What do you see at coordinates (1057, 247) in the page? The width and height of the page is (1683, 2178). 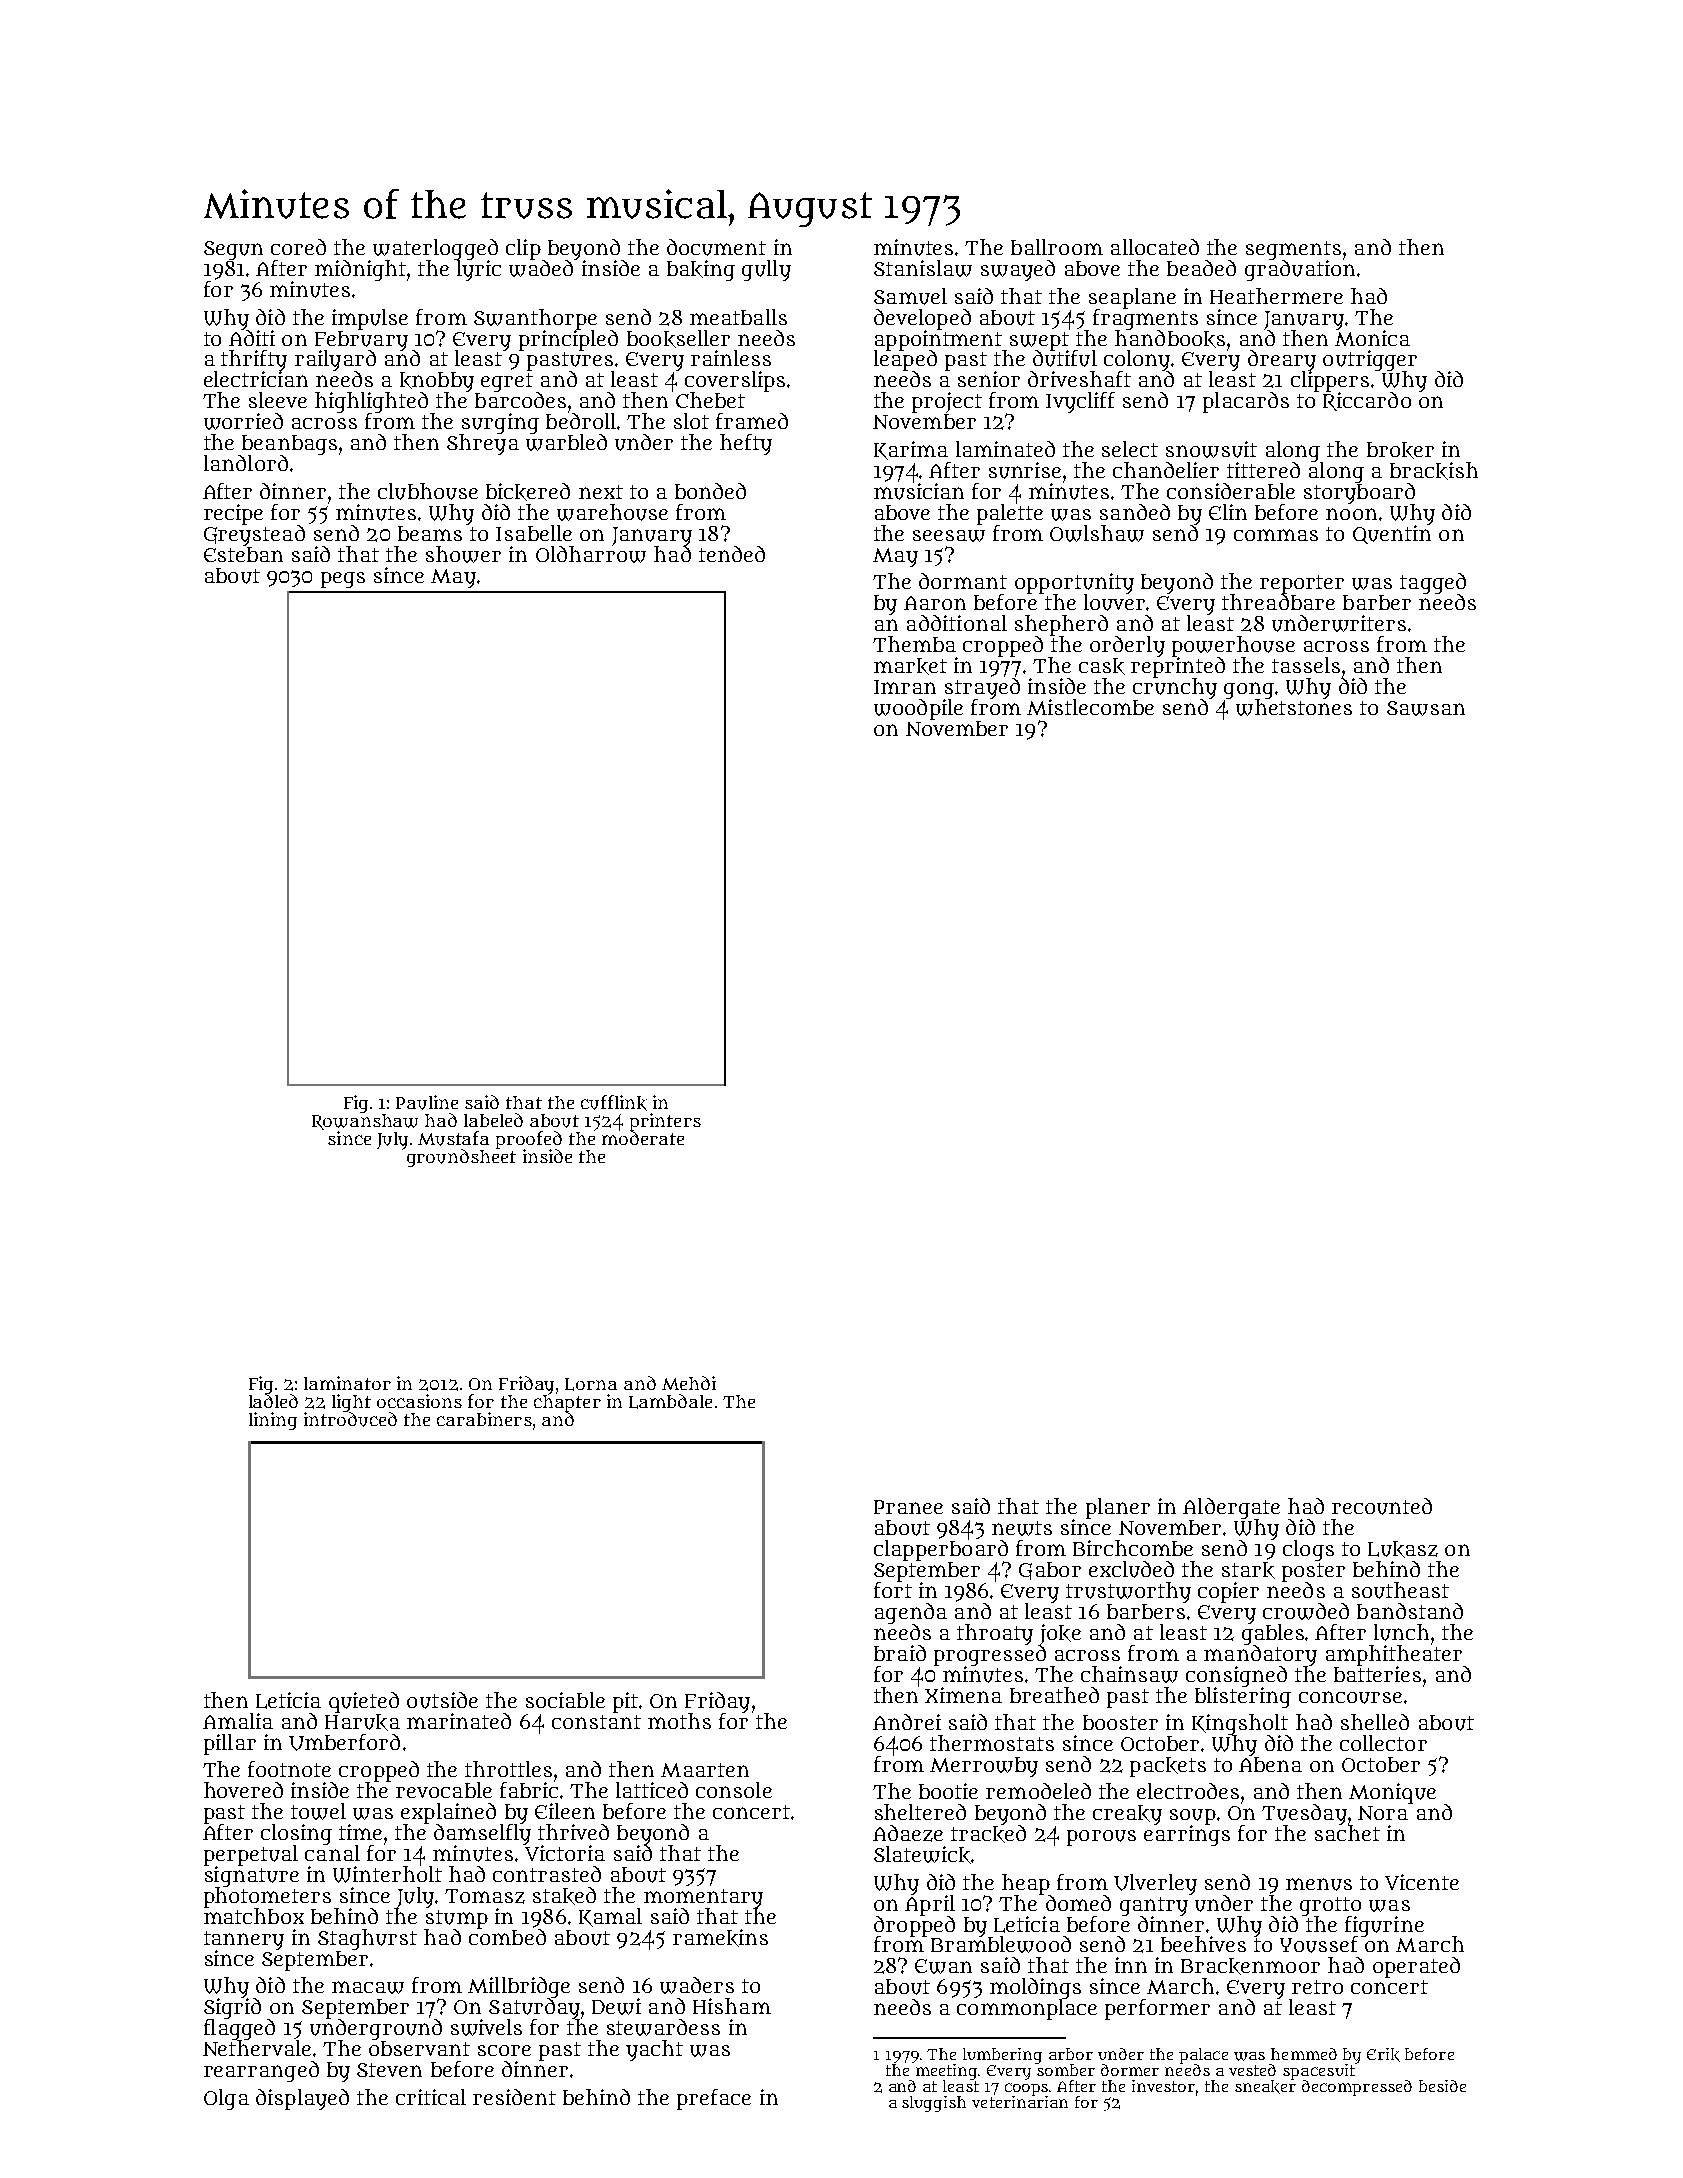 I see `ballroom` at bounding box center [1057, 247].
